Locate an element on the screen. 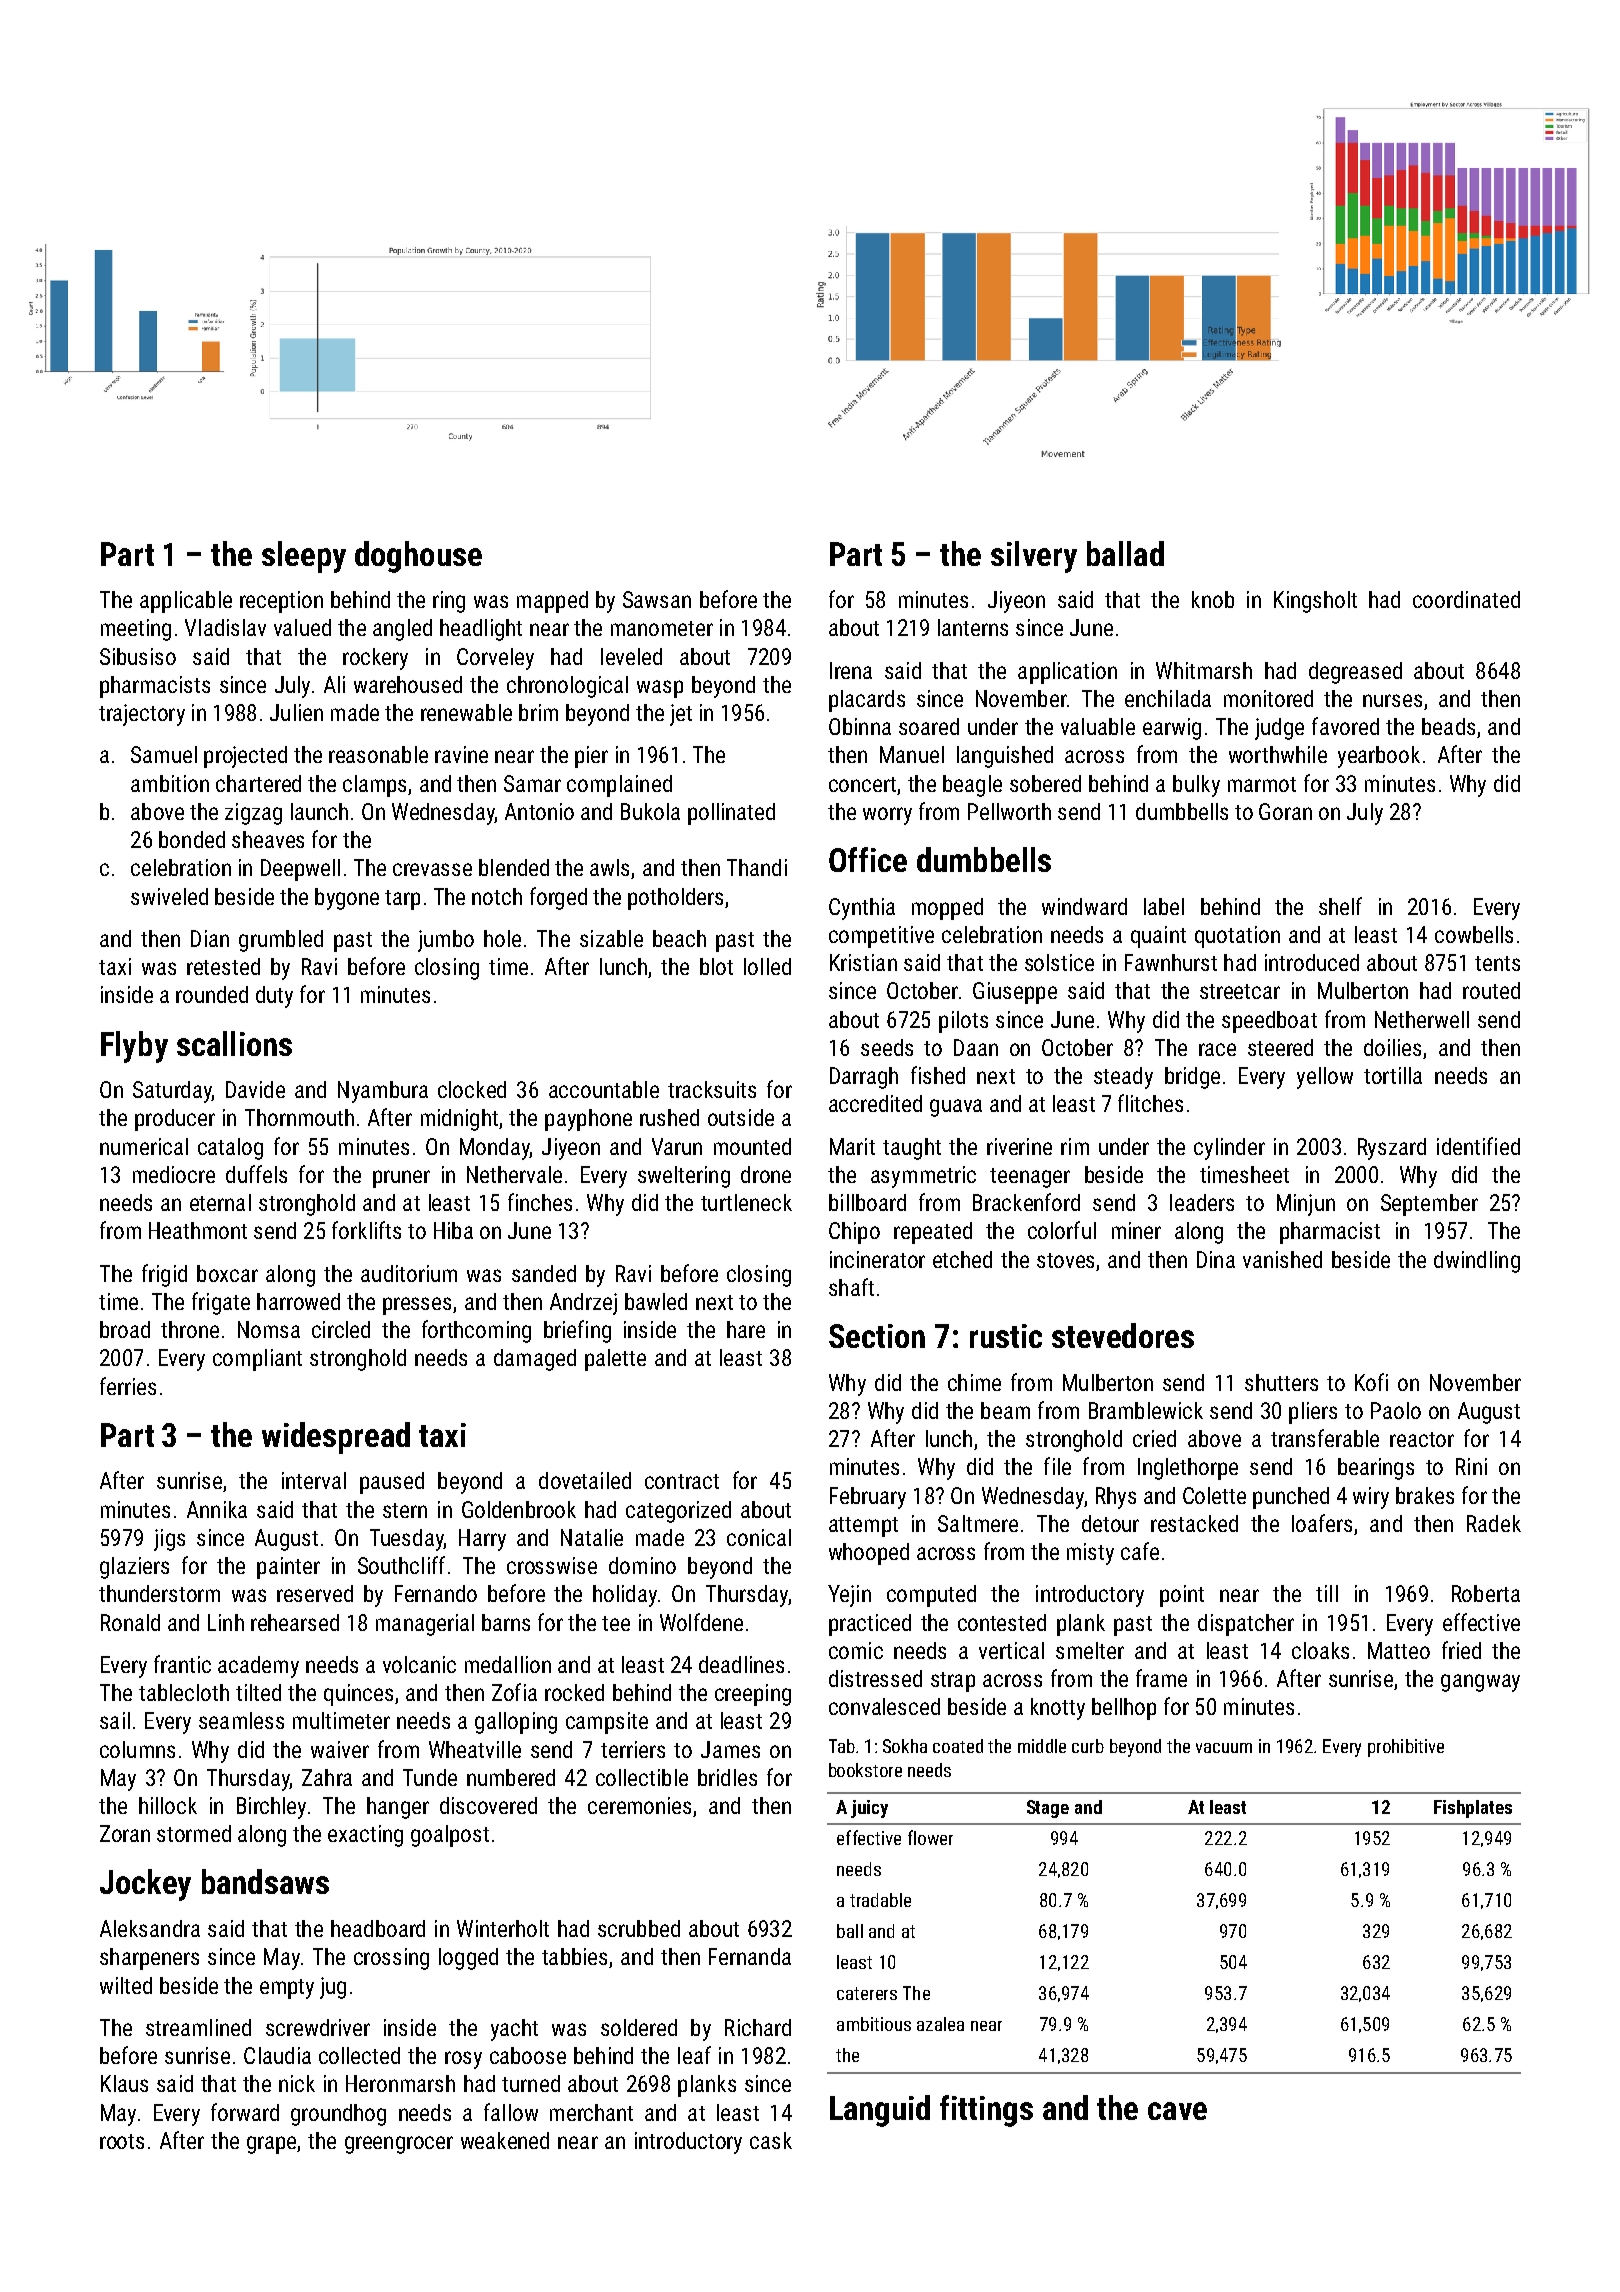 The image size is (1620, 2292). sleepy is located at coordinates (304, 557).
